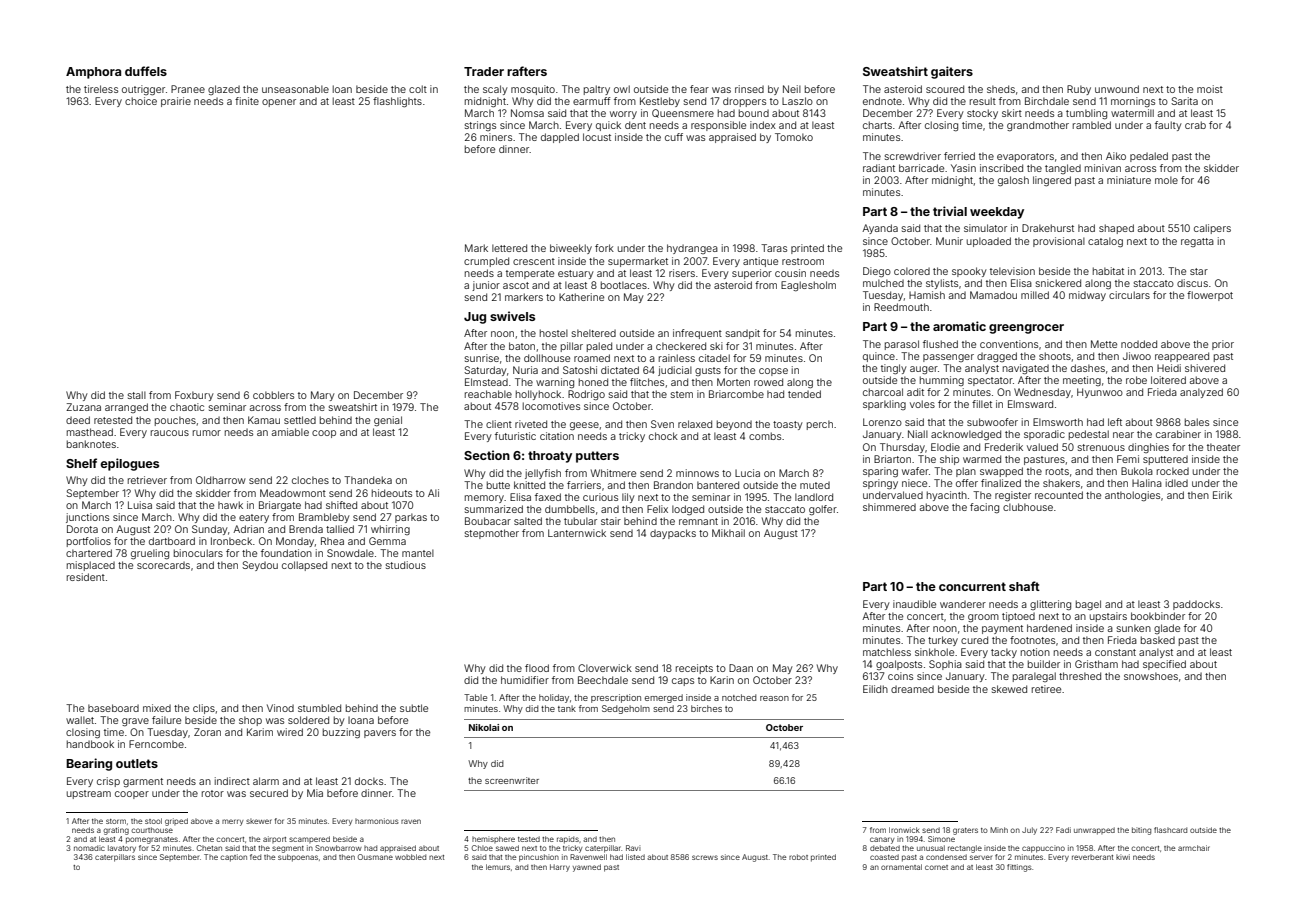 This screenshot has height=924, width=1308. Describe the element at coordinates (538, 395) in the screenshot. I see `hollyhock` at that location.
